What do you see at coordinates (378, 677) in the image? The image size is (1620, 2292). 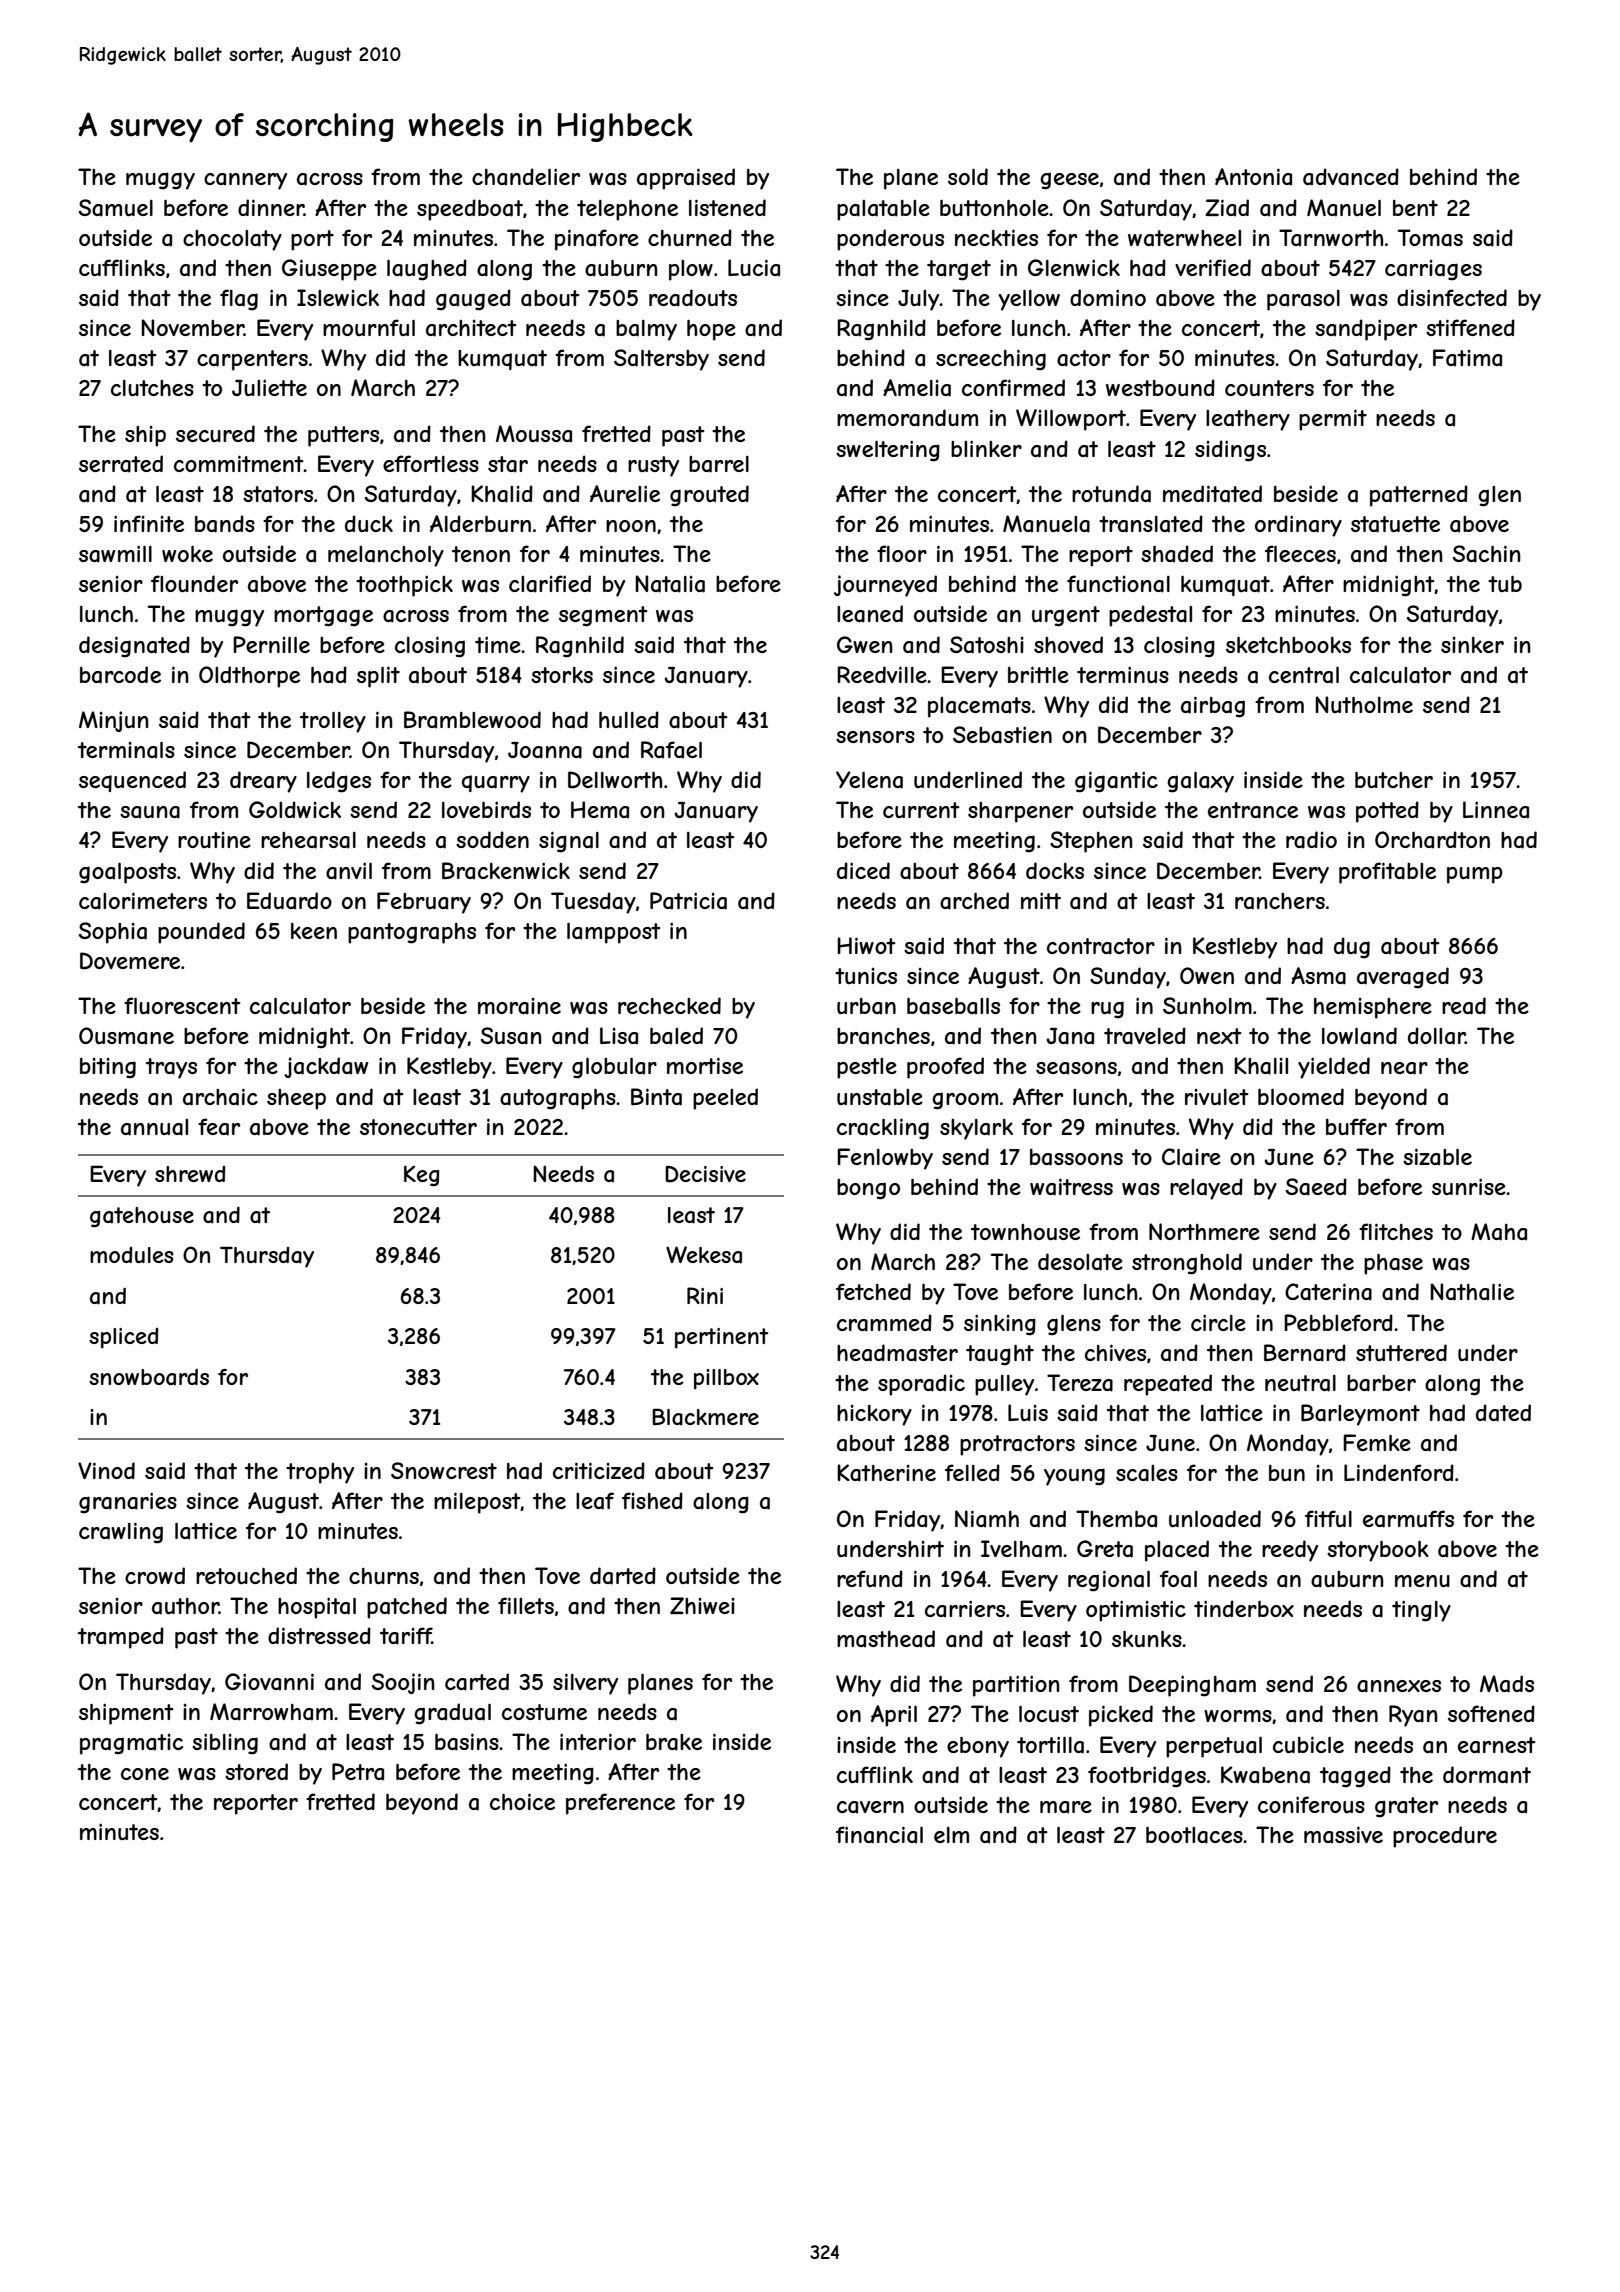 I see `split` at bounding box center [378, 677].
